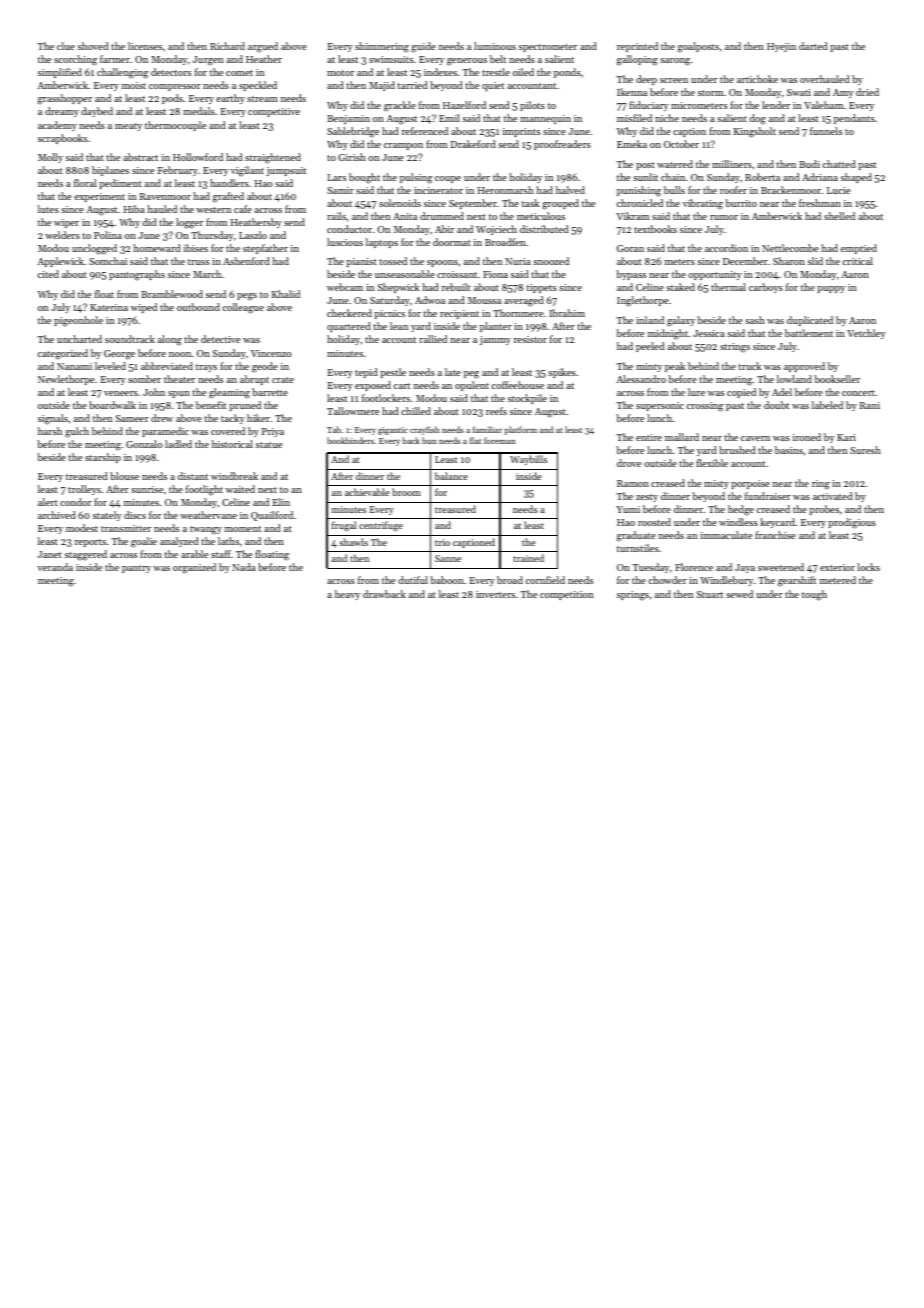 The width and height of the screenshot is (924, 1308). What do you see at coordinates (867, 92) in the screenshot?
I see `dried` at bounding box center [867, 92].
